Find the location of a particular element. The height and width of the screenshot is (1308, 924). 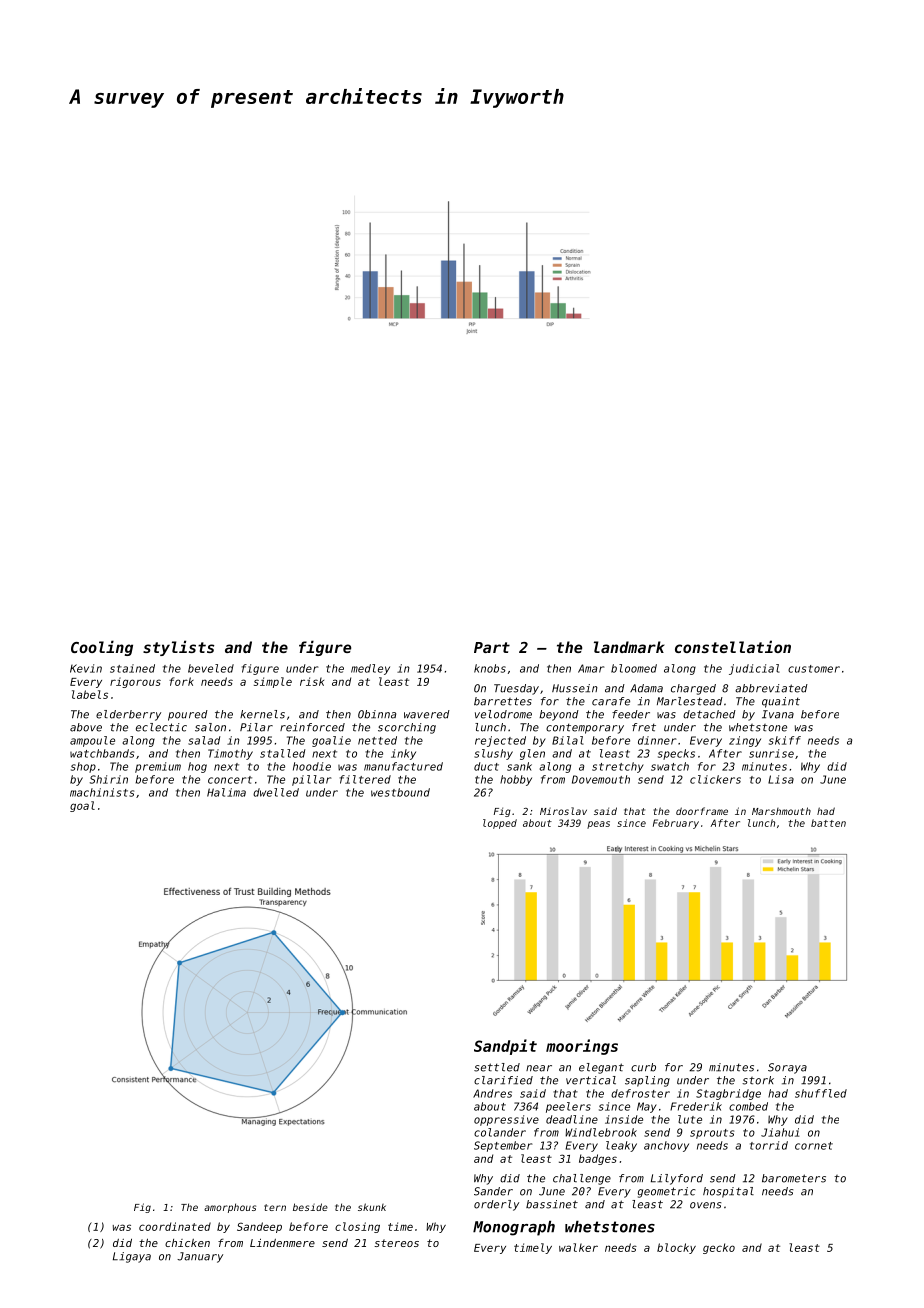

Halima is located at coordinates (226, 792).
